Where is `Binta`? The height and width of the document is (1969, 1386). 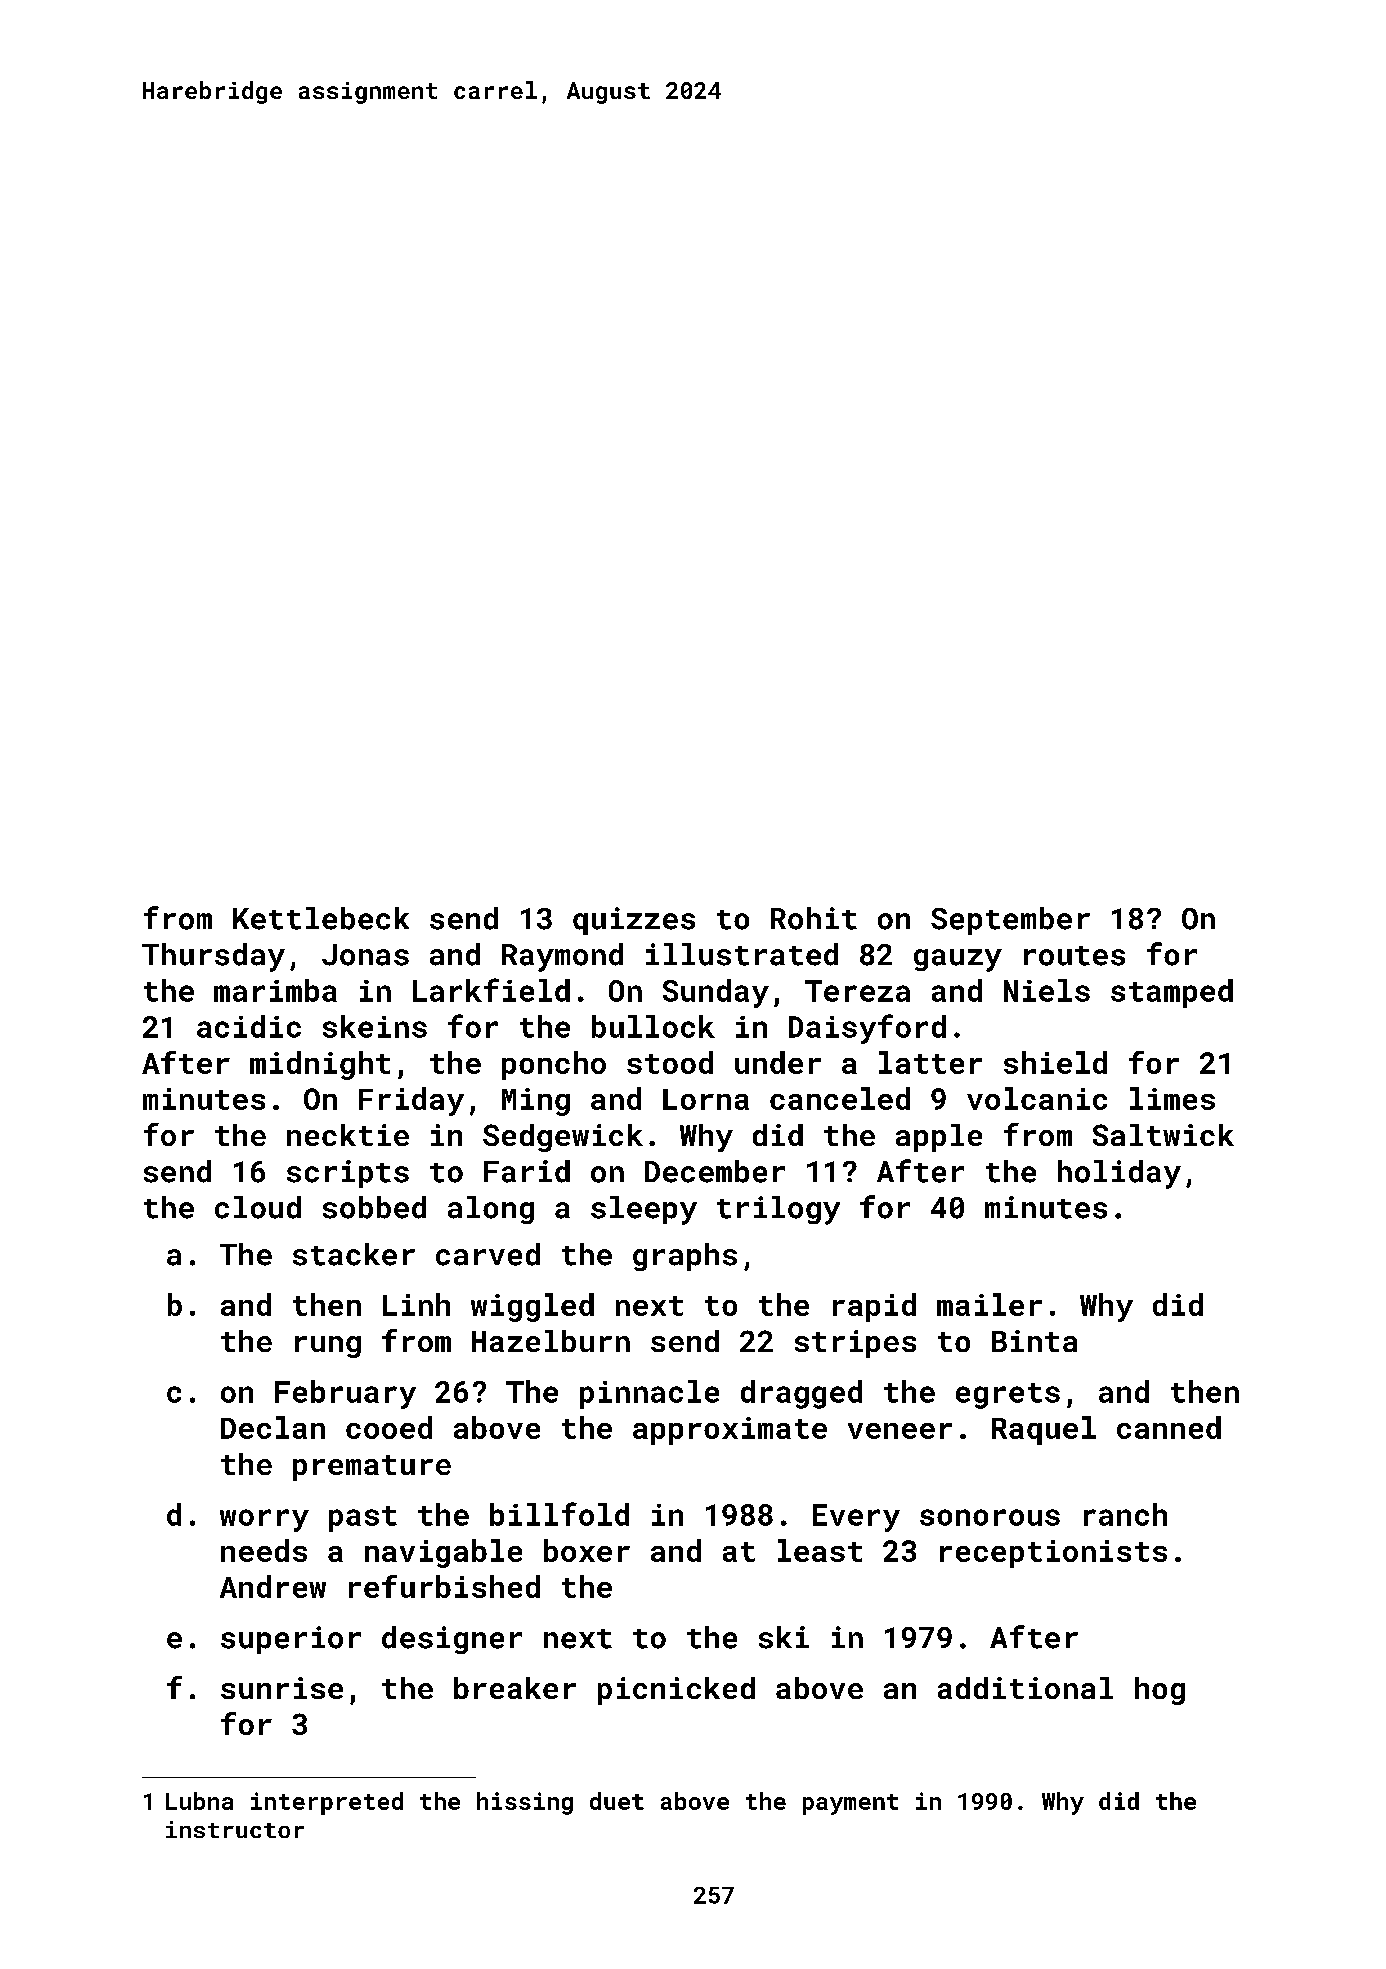 Binta is located at coordinates (1034, 1341).
